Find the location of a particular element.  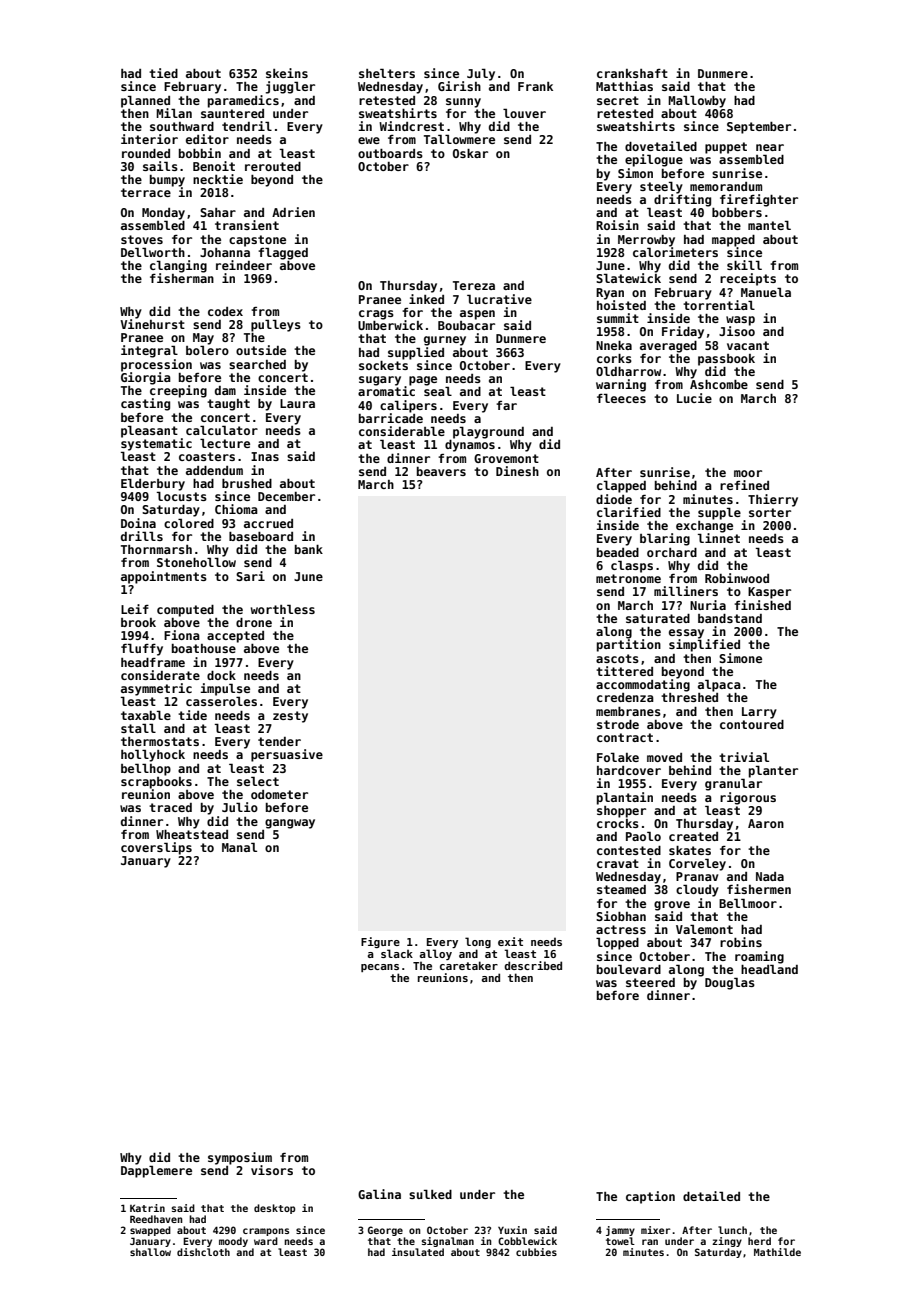

gangway is located at coordinates (290, 824).
